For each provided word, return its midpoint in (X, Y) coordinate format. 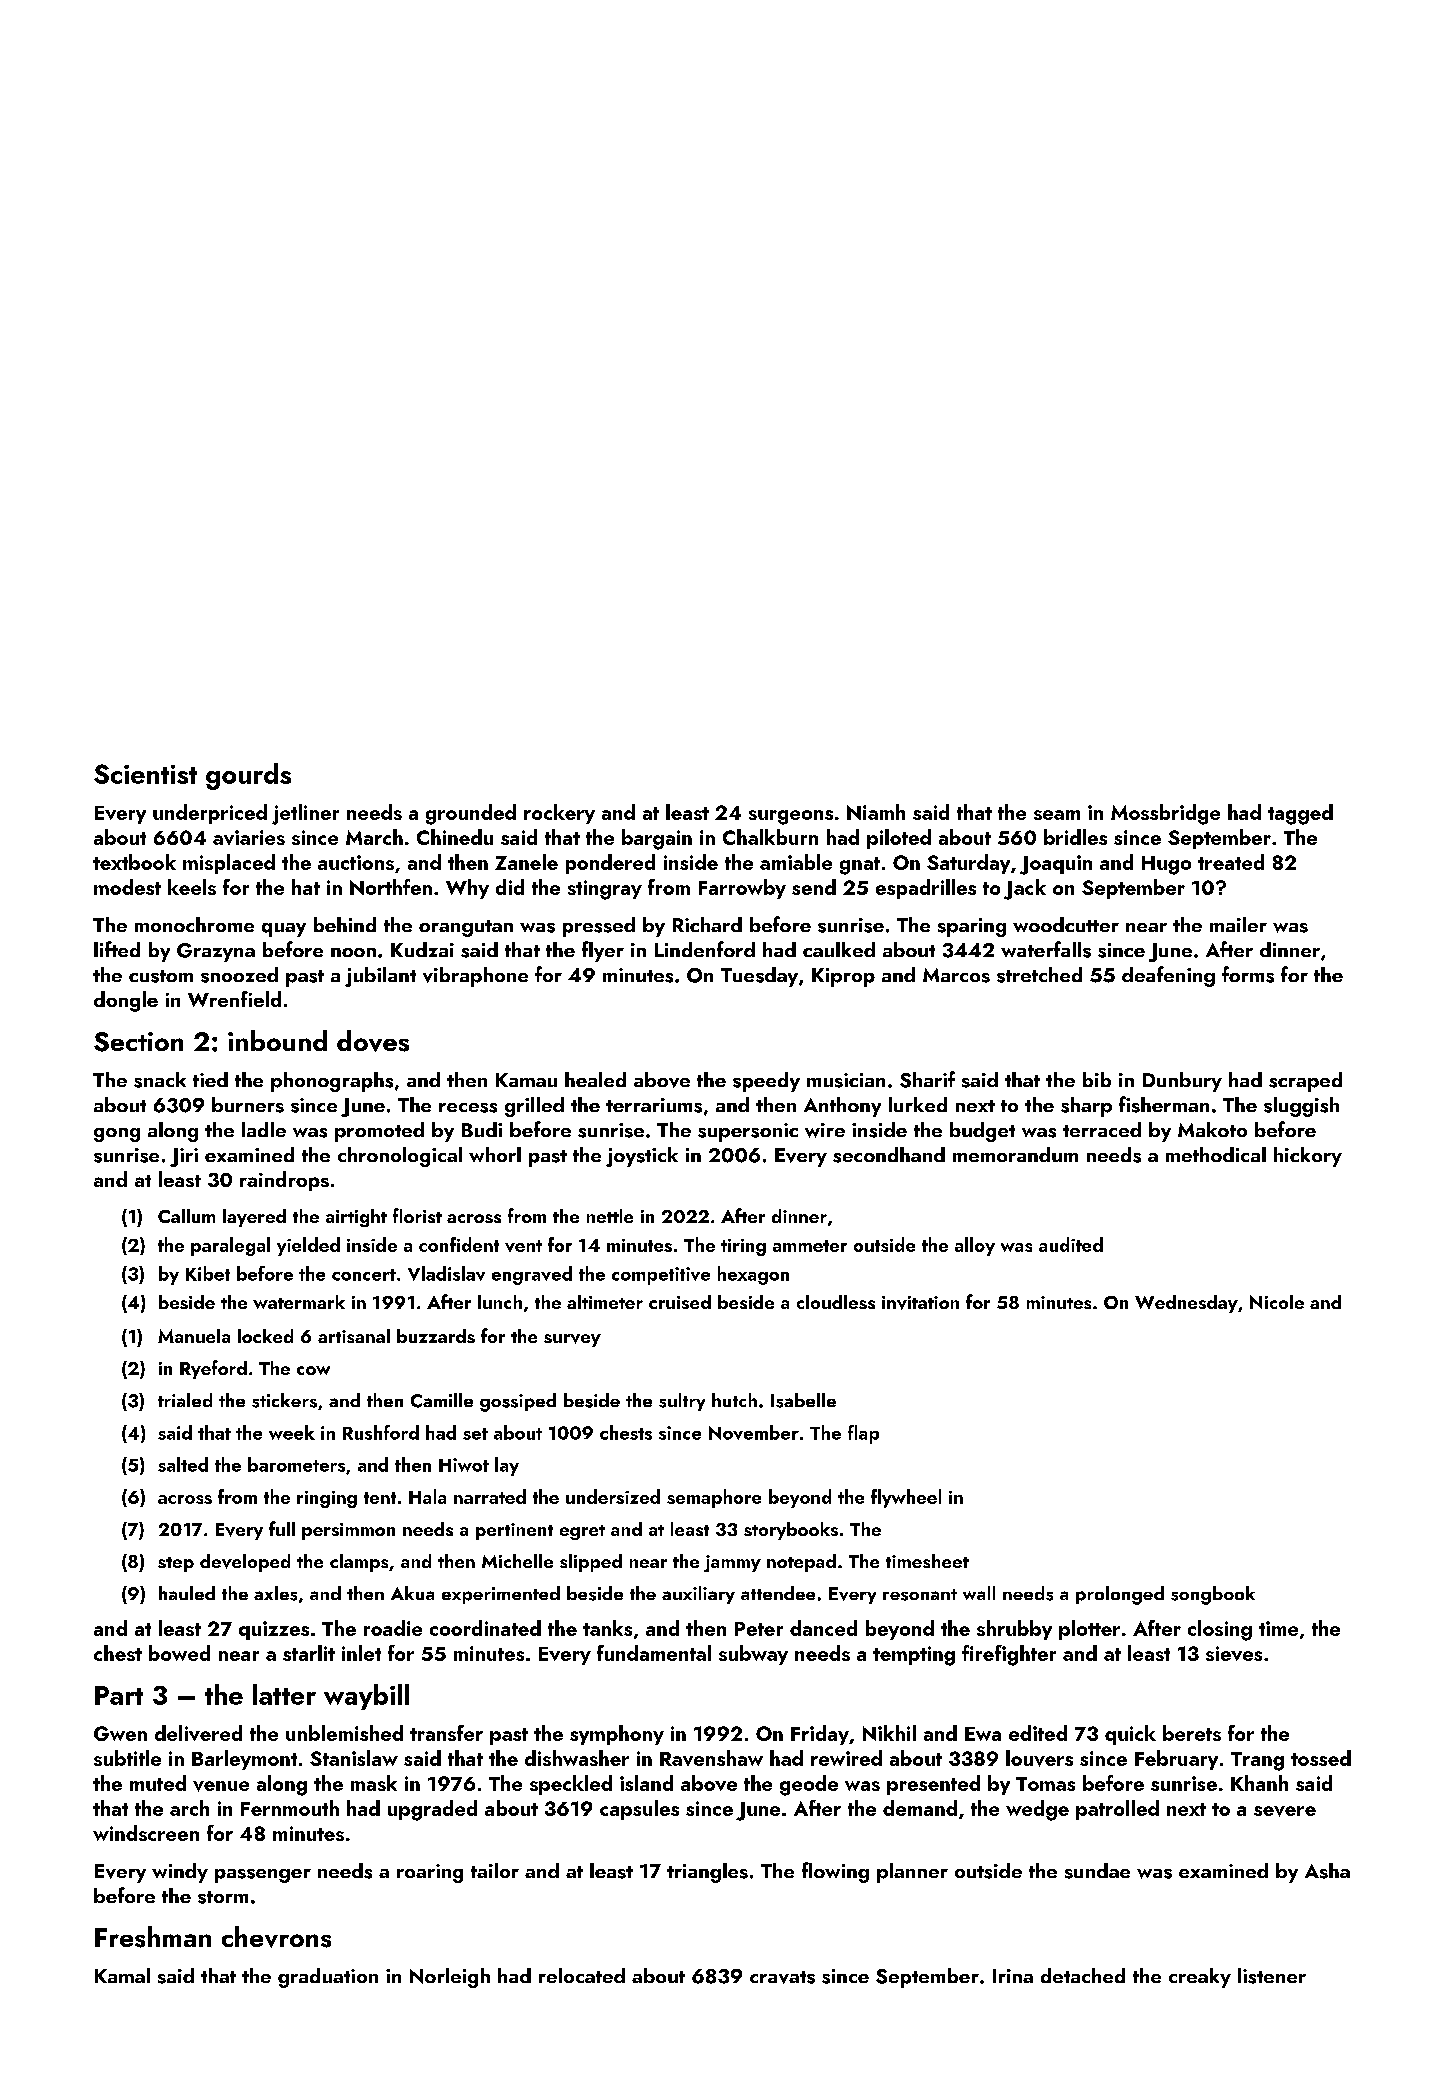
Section (138, 1042)
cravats (782, 1977)
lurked (918, 1104)
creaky (1200, 1978)
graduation (328, 1978)
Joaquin (1056, 865)
